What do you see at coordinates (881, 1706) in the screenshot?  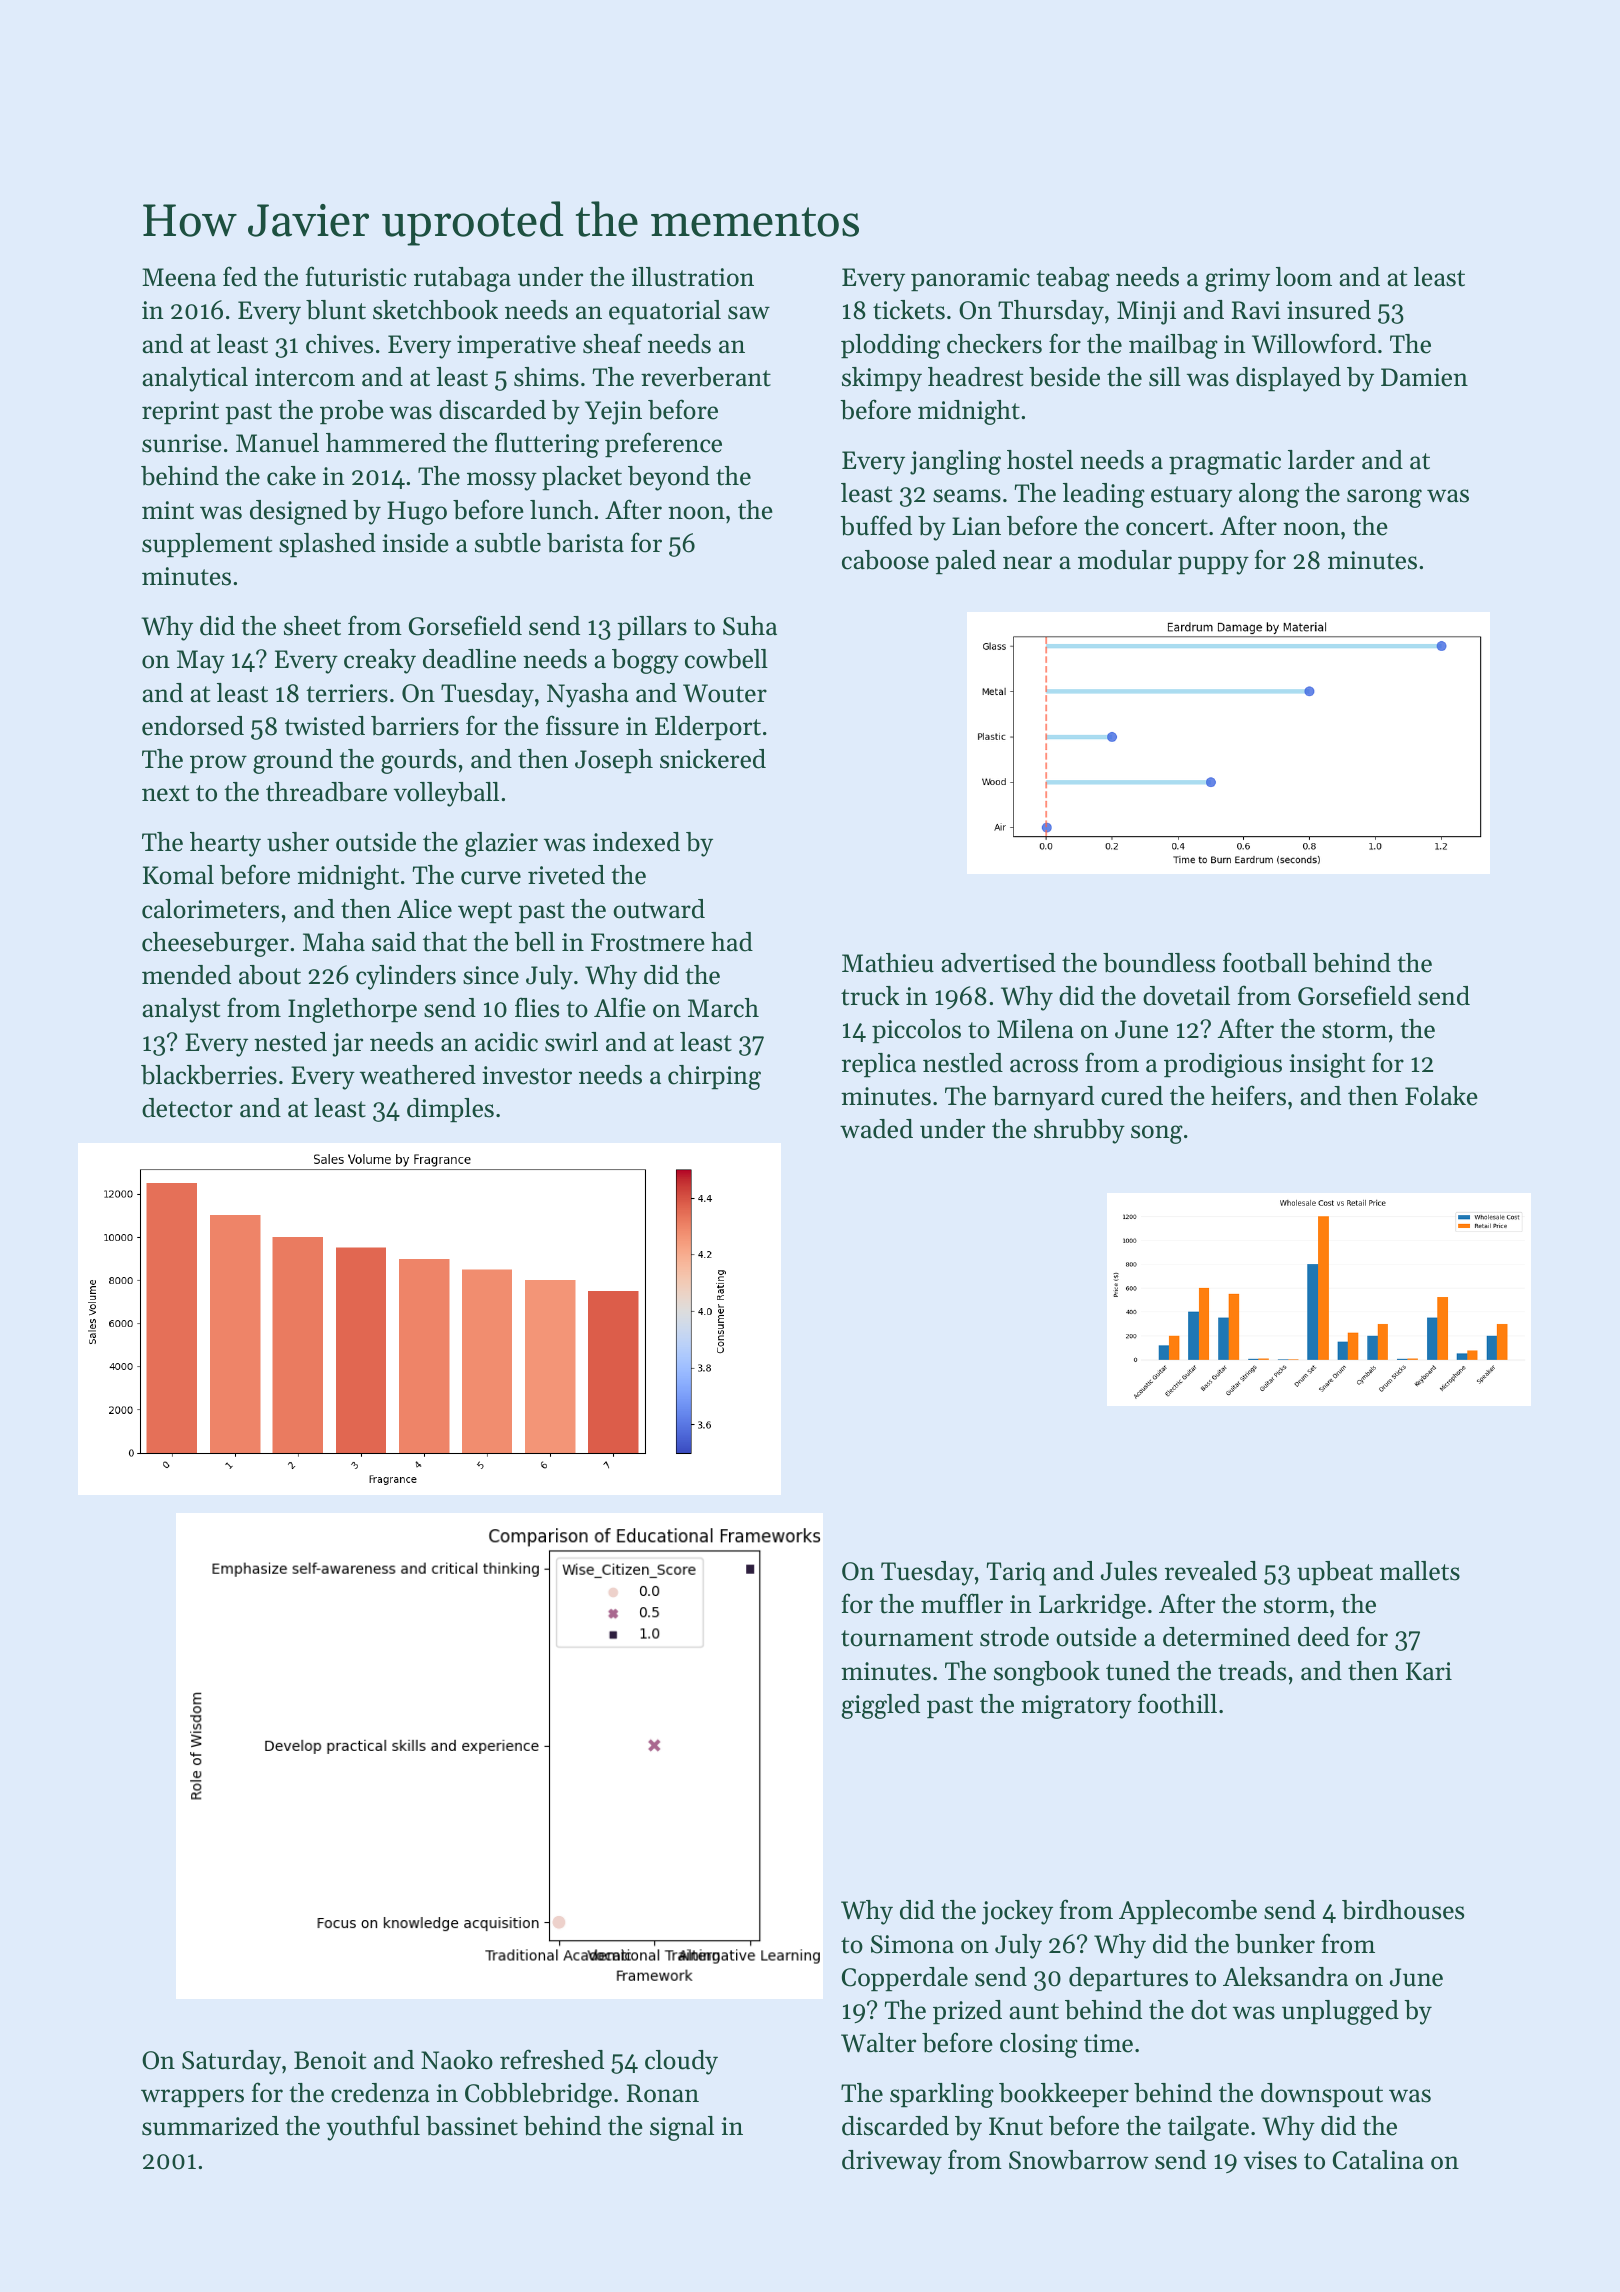 I see `giggled` at bounding box center [881, 1706].
